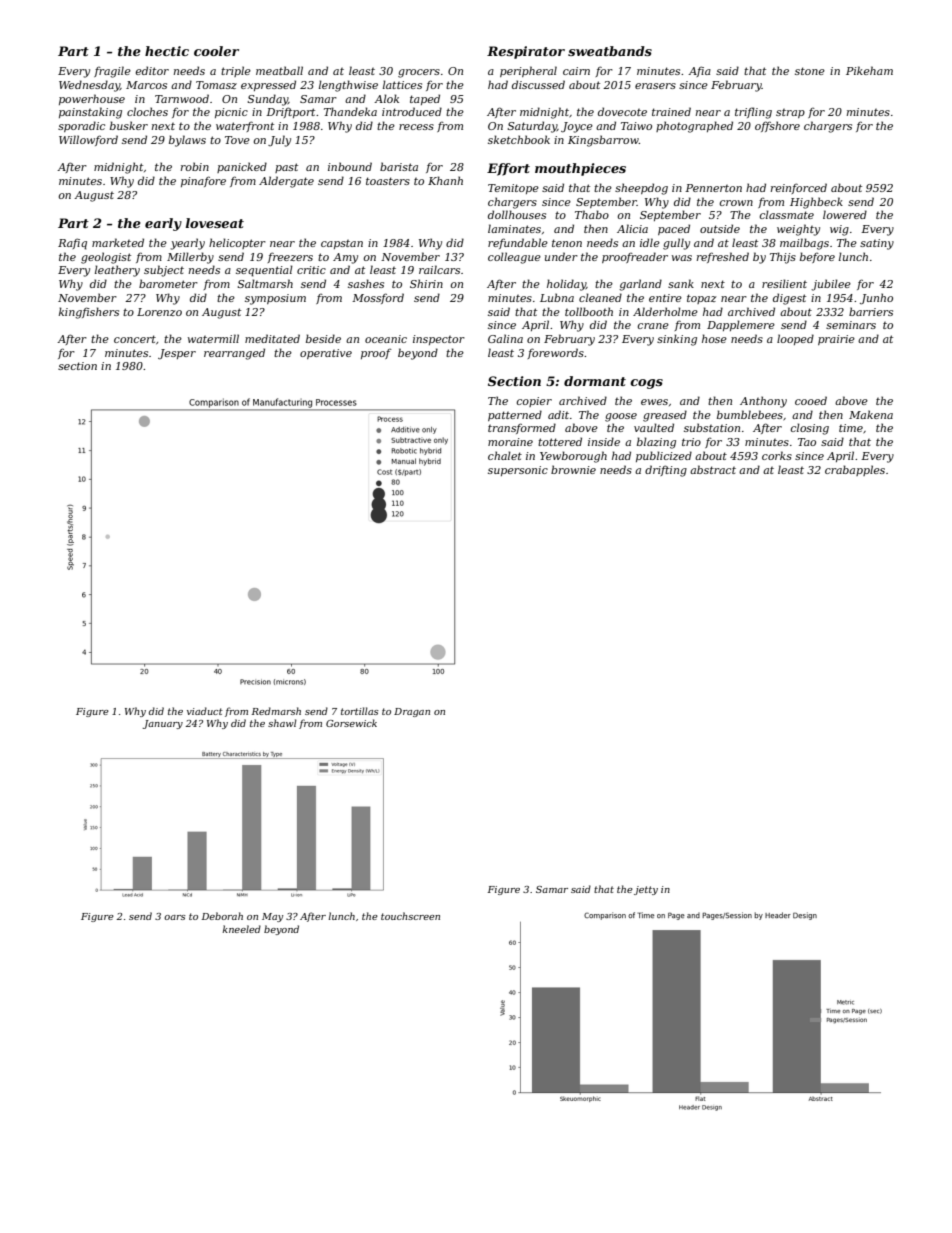  What do you see at coordinates (412, 712) in the image?
I see `Dragan` at bounding box center [412, 712].
